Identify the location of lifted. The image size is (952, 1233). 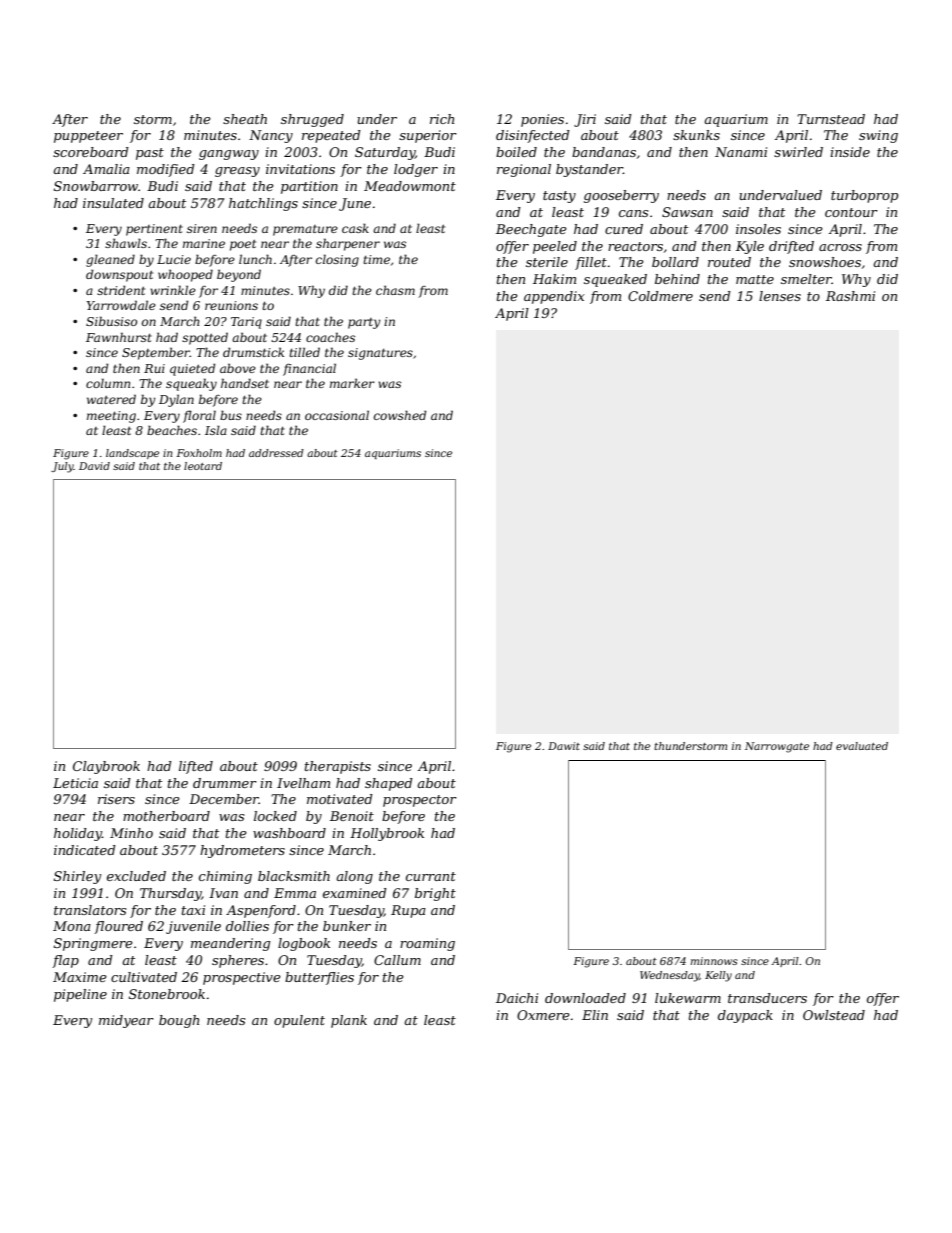
(196, 767).
